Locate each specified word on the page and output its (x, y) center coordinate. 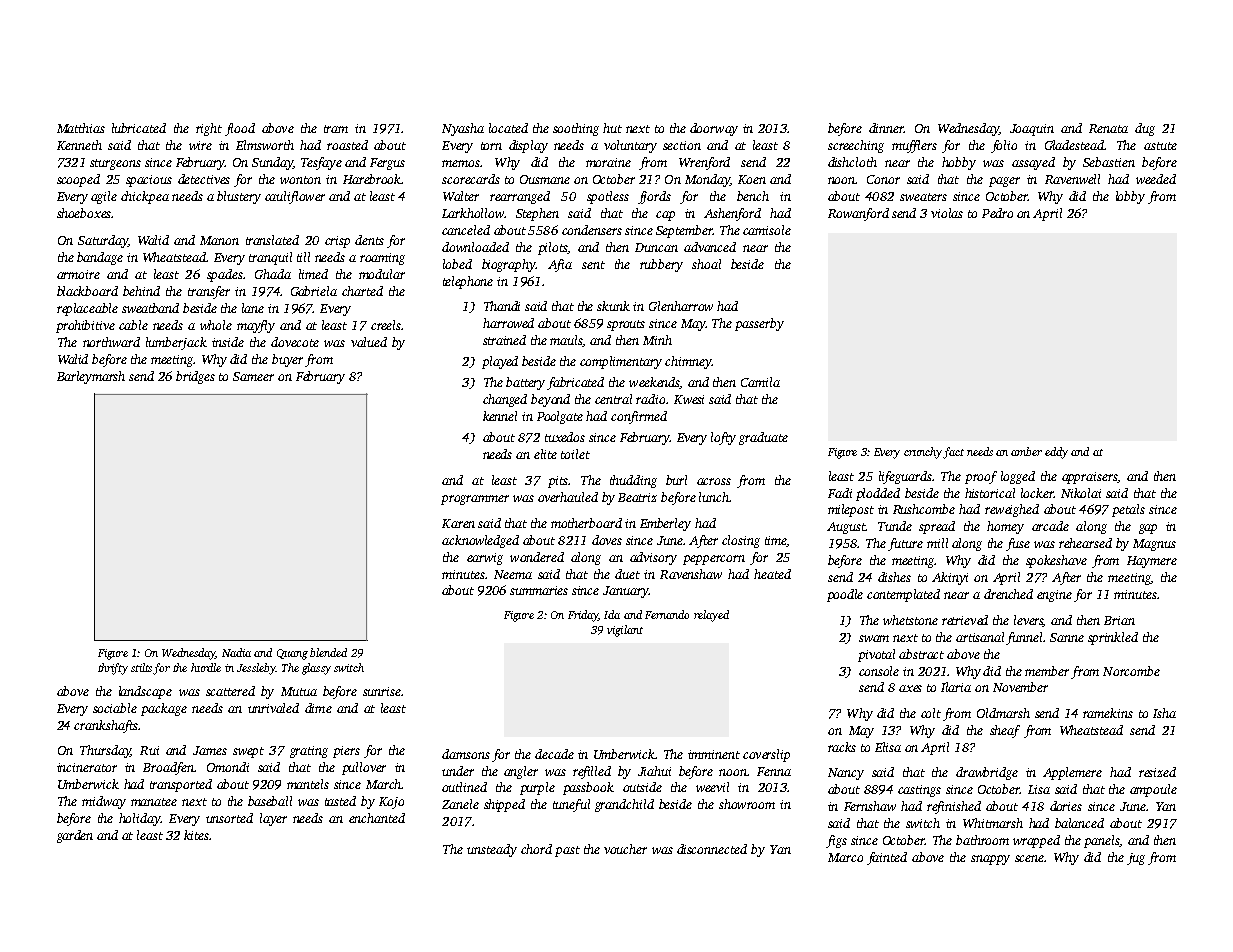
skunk (613, 306)
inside (228, 342)
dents (369, 240)
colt (931, 713)
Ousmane (545, 179)
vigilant (625, 631)
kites (196, 835)
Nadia (236, 652)
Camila (760, 382)
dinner (886, 128)
